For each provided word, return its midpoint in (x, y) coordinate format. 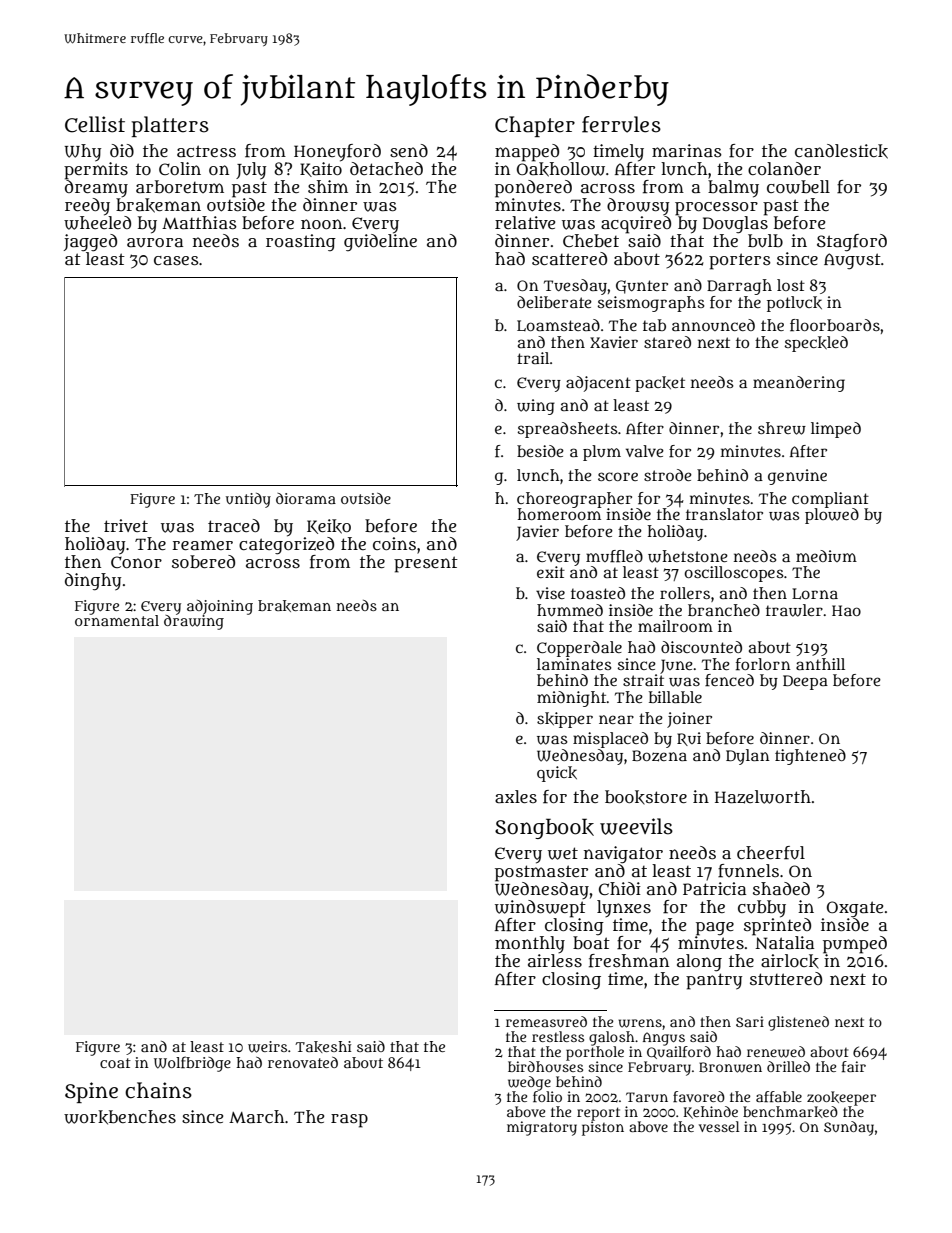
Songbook (544, 828)
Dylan (748, 757)
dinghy (93, 582)
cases (176, 260)
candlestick (841, 151)
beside (540, 451)
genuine (797, 477)
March (256, 1116)
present (426, 564)
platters (170, 126)
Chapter (535, 126)
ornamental (117, 620)
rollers (685, 593)
